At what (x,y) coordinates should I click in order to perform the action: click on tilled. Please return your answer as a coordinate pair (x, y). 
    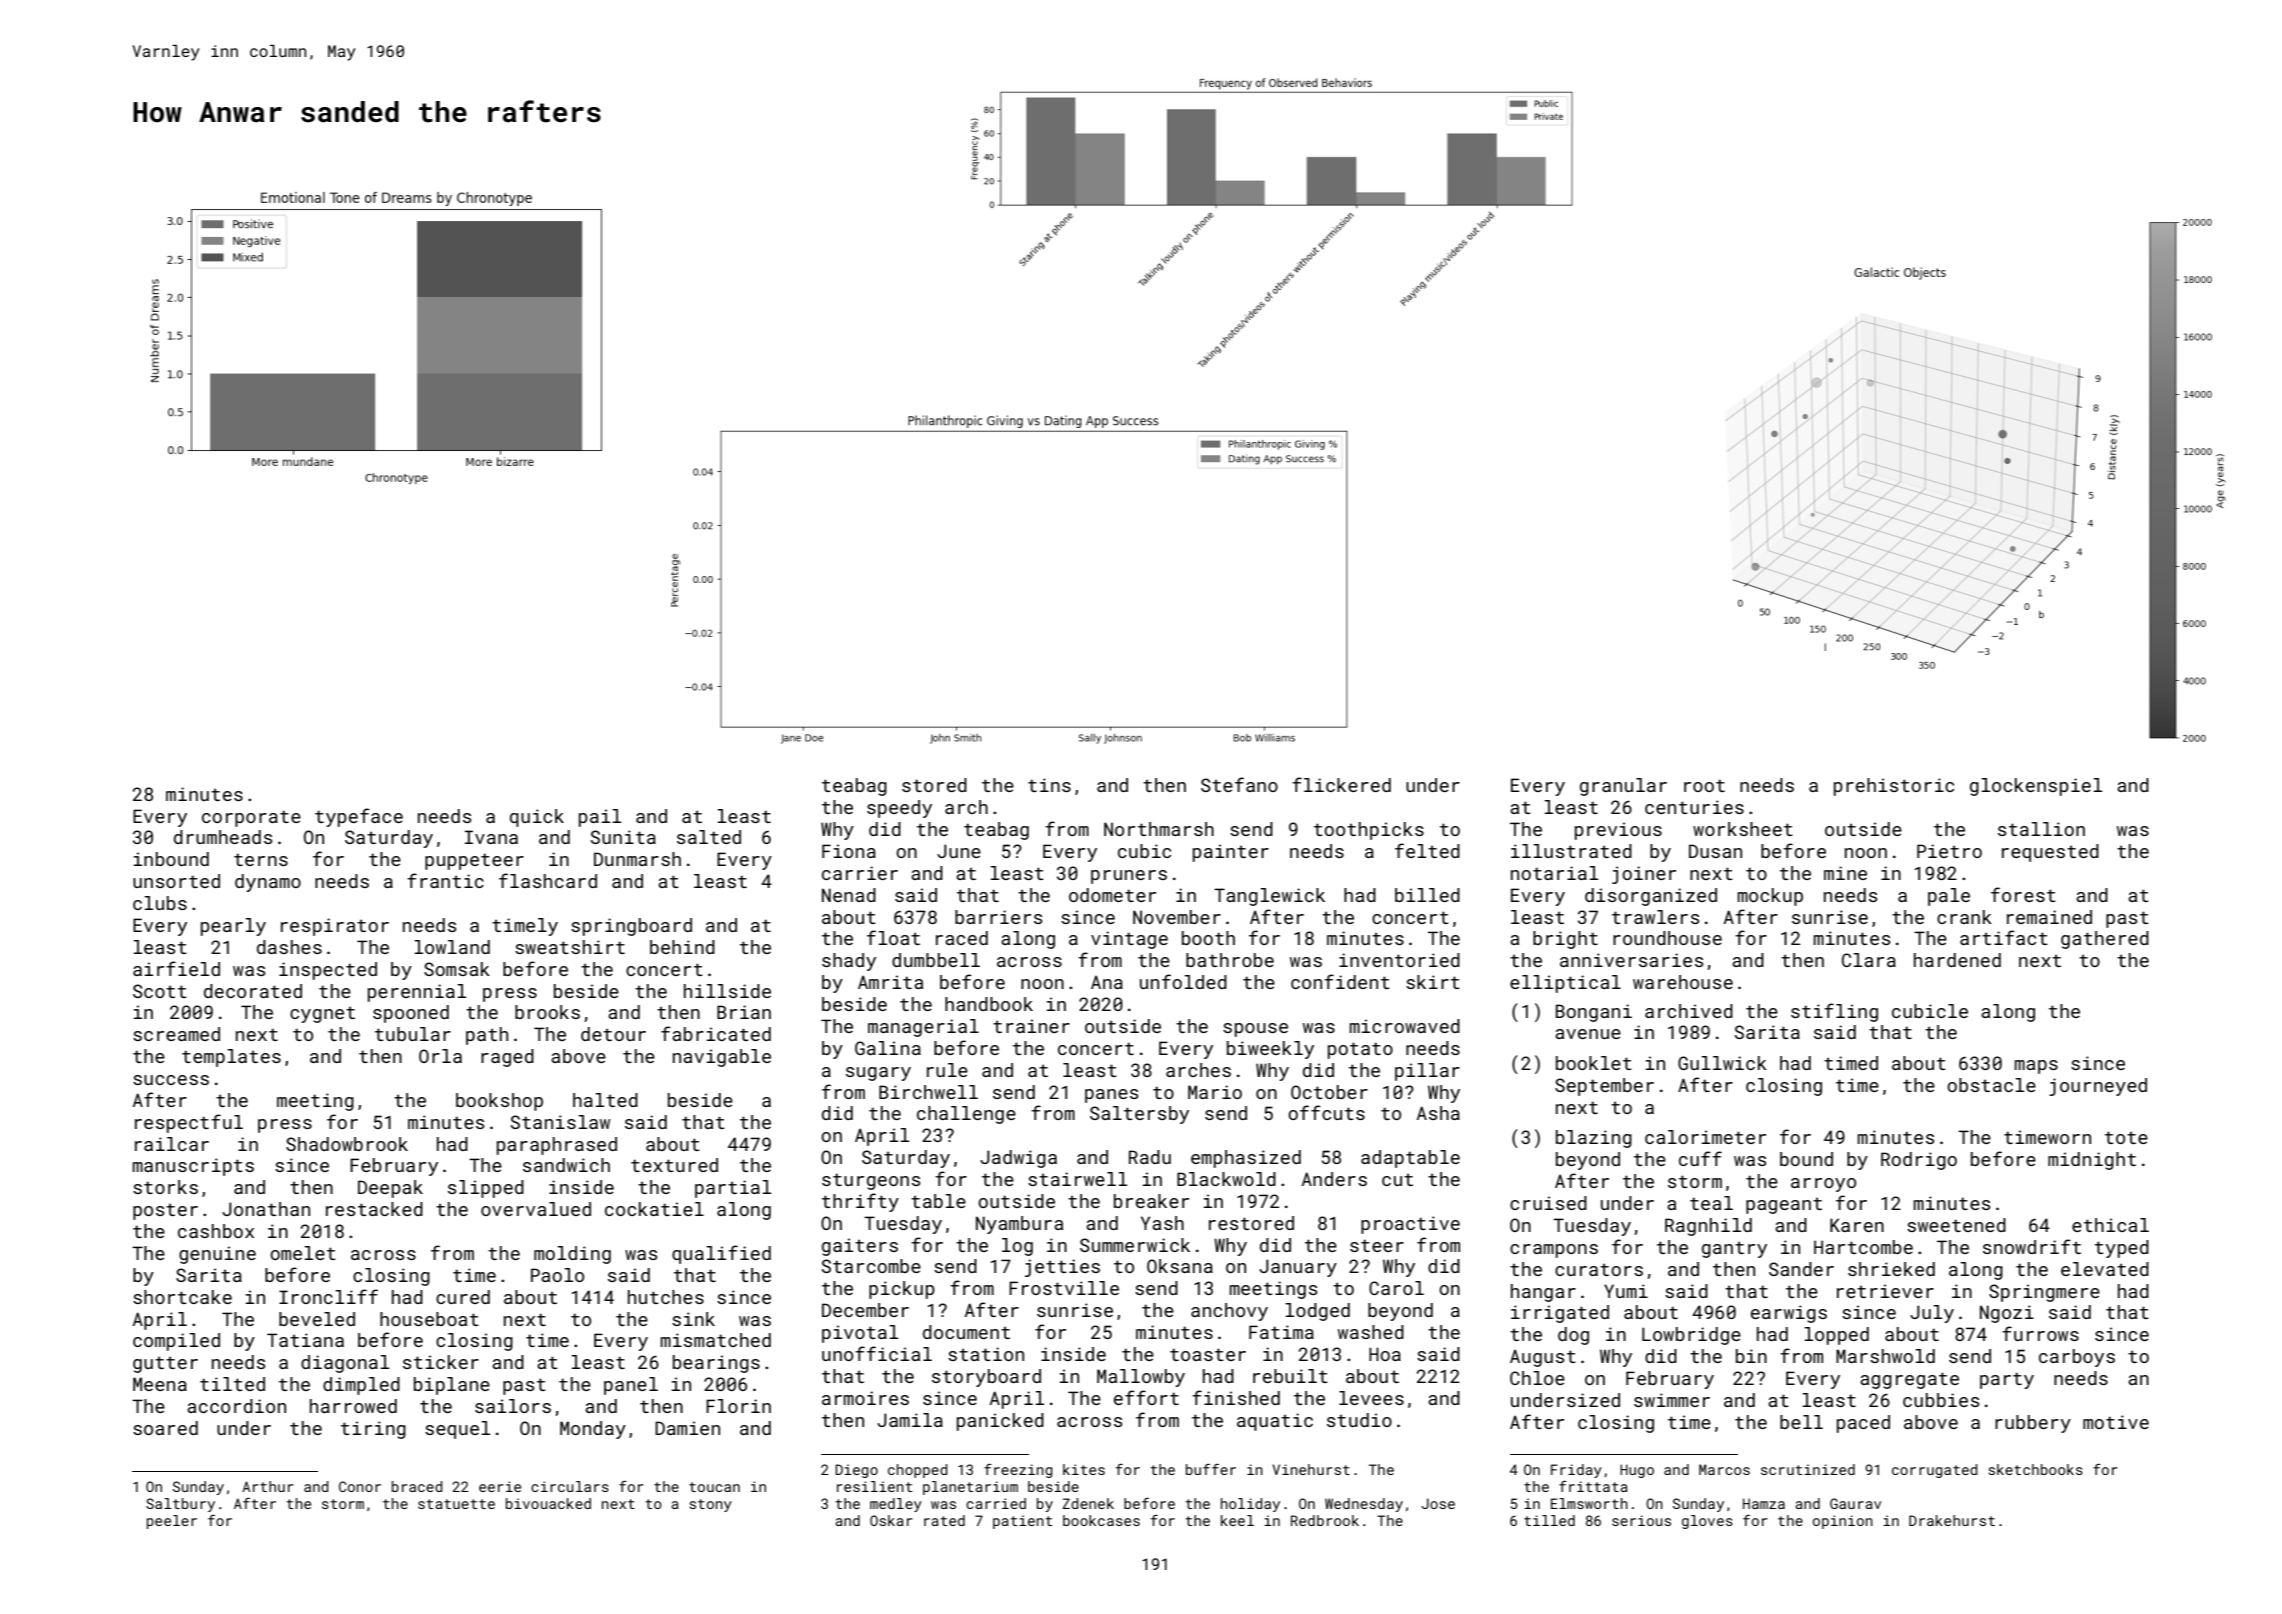
    Looking at the image, I should click on (1549, 1520).
